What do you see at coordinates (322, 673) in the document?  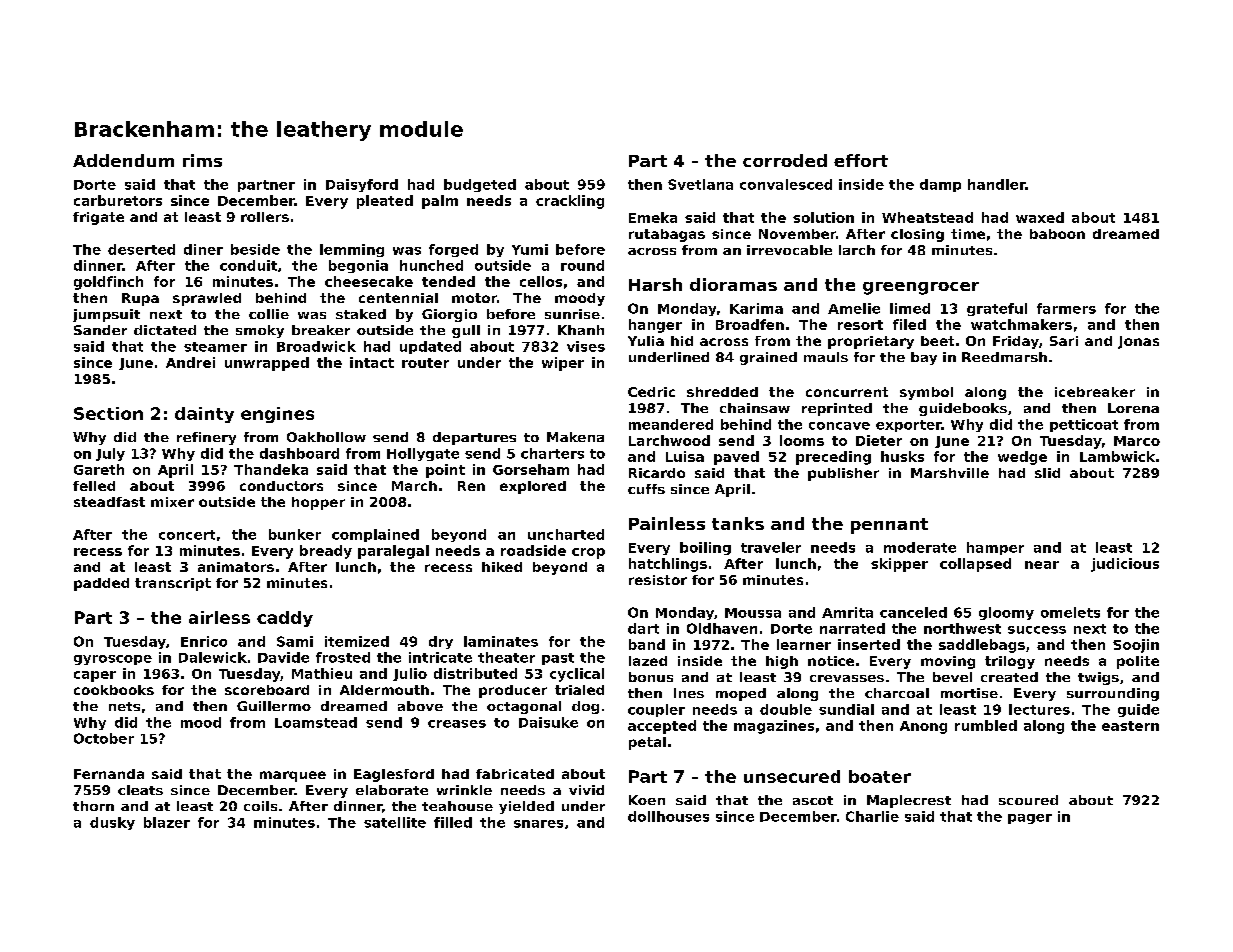 I see `Mathieu` at bounding box center [322, 673].
